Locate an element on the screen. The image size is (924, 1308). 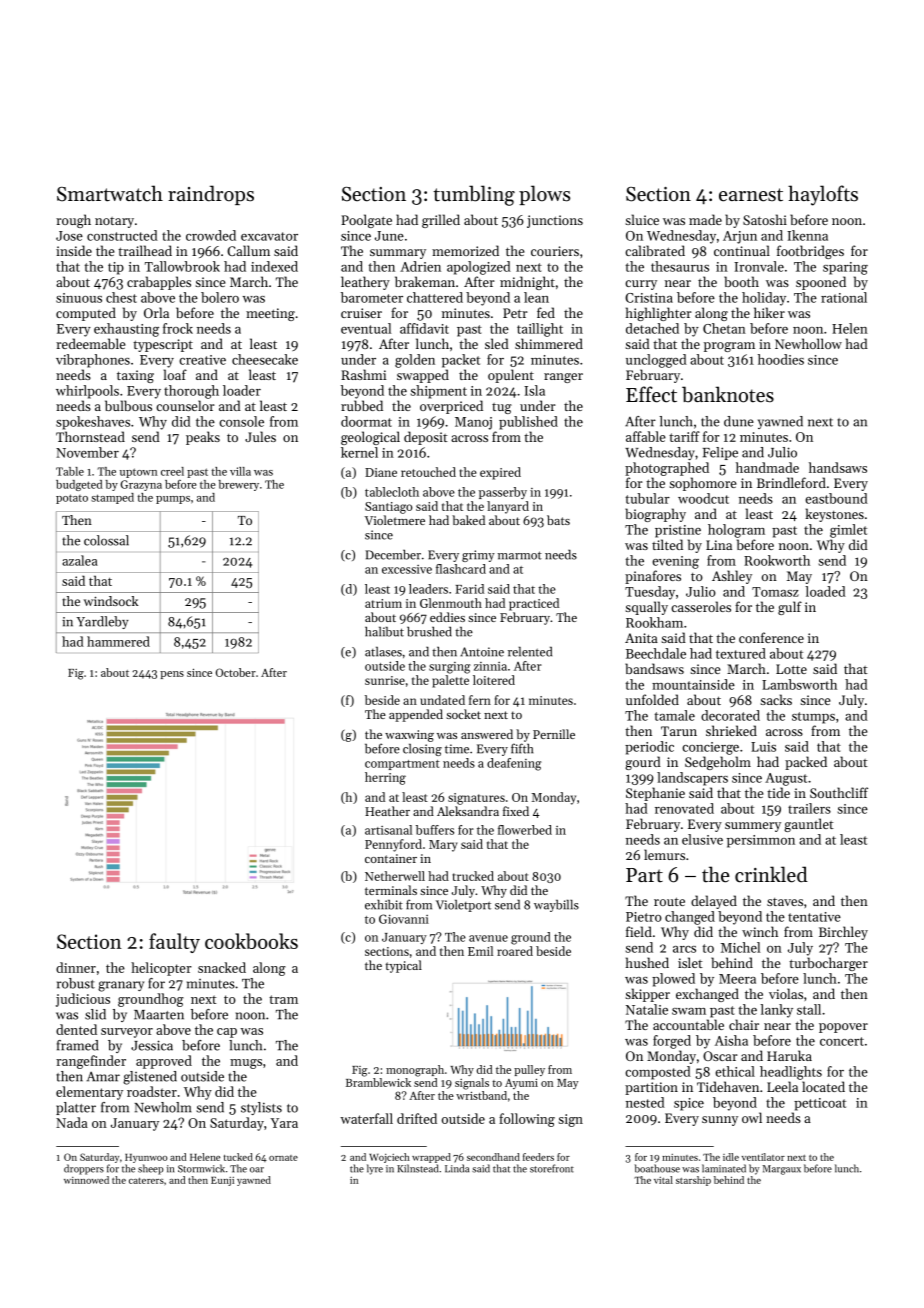
headlights is located at coordinates (791, 1073).
